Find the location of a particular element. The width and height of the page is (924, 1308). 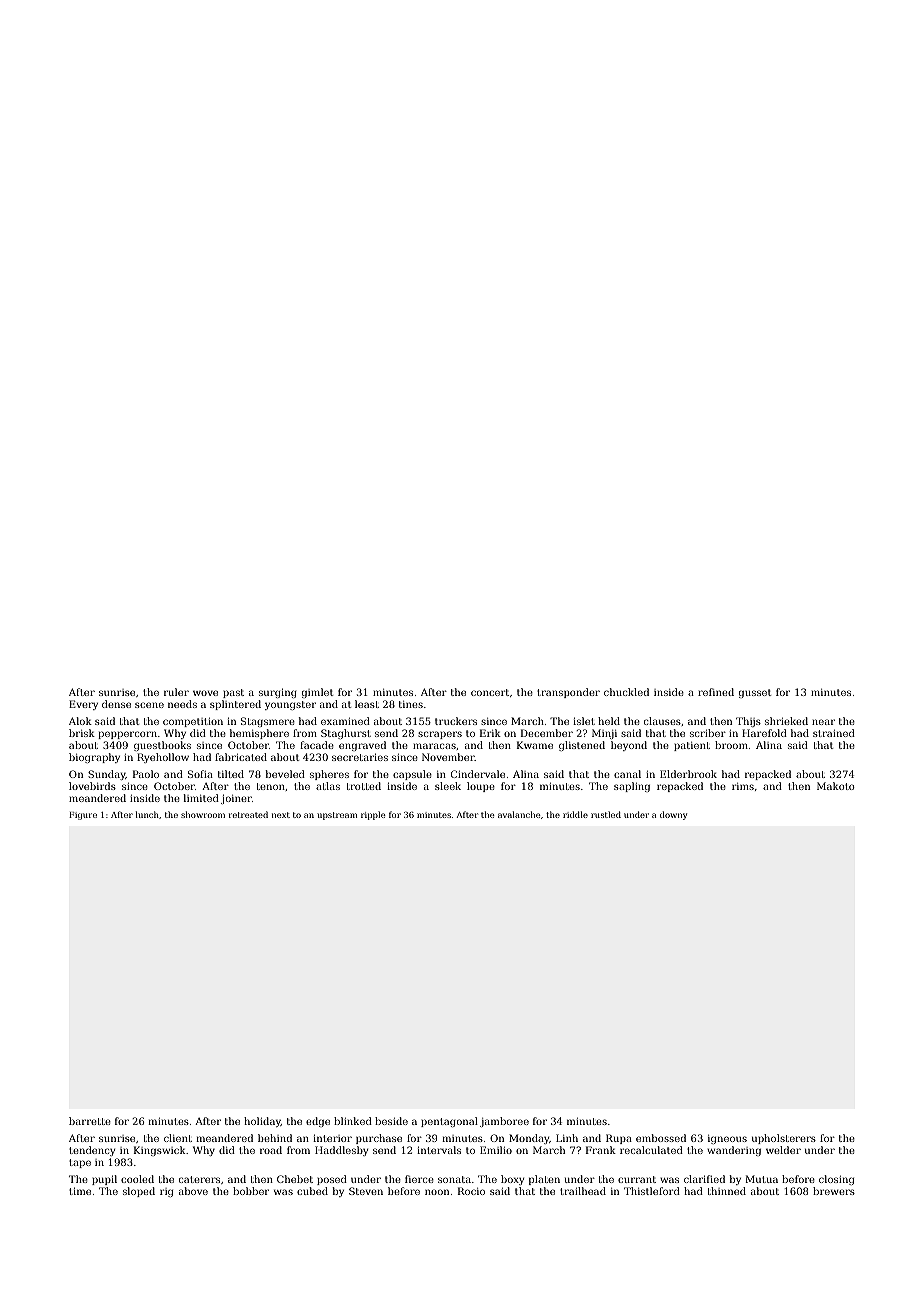

glistened is located at coordinates (582, 746).
